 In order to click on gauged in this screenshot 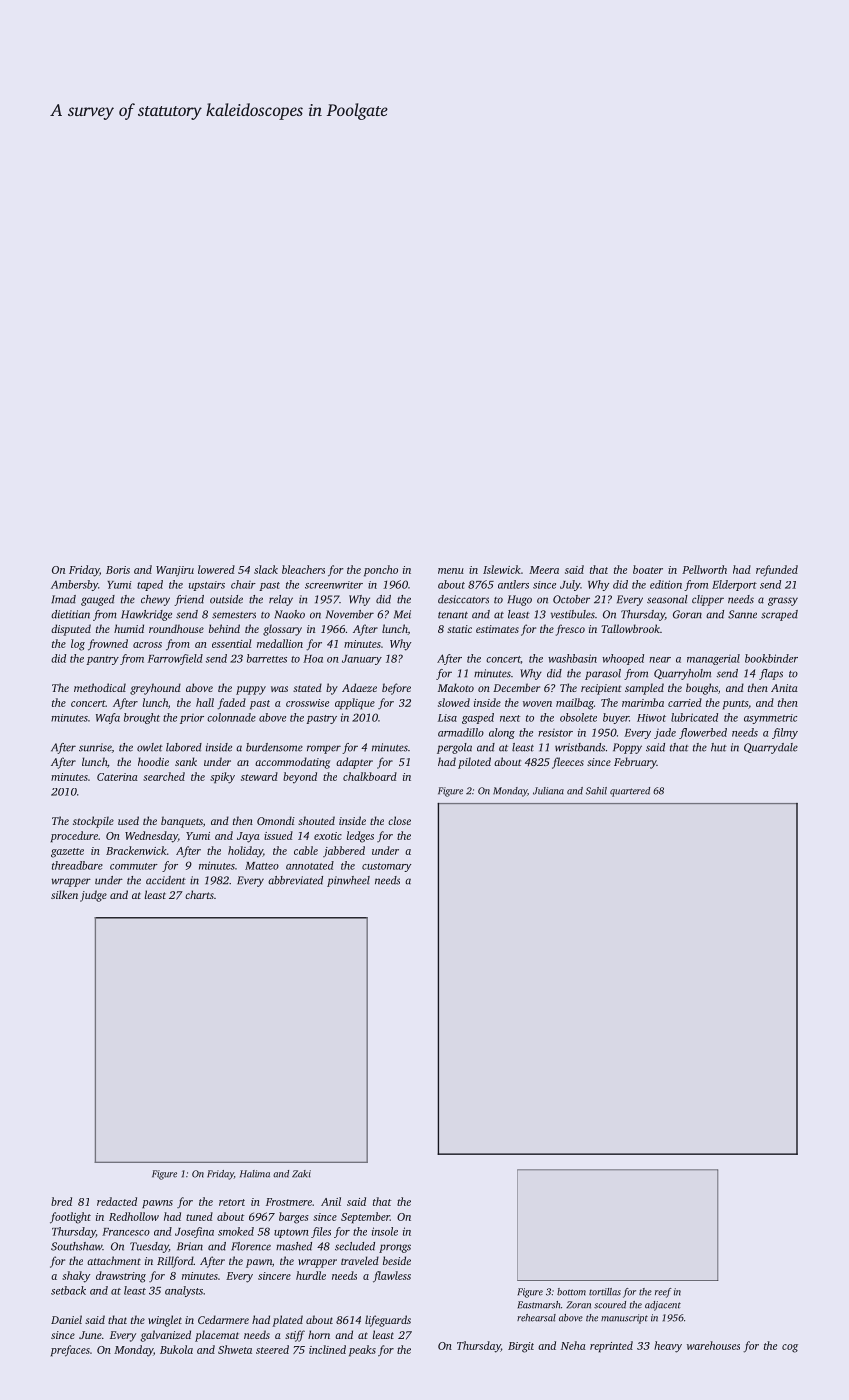, I will do `click(98, 600)`.
